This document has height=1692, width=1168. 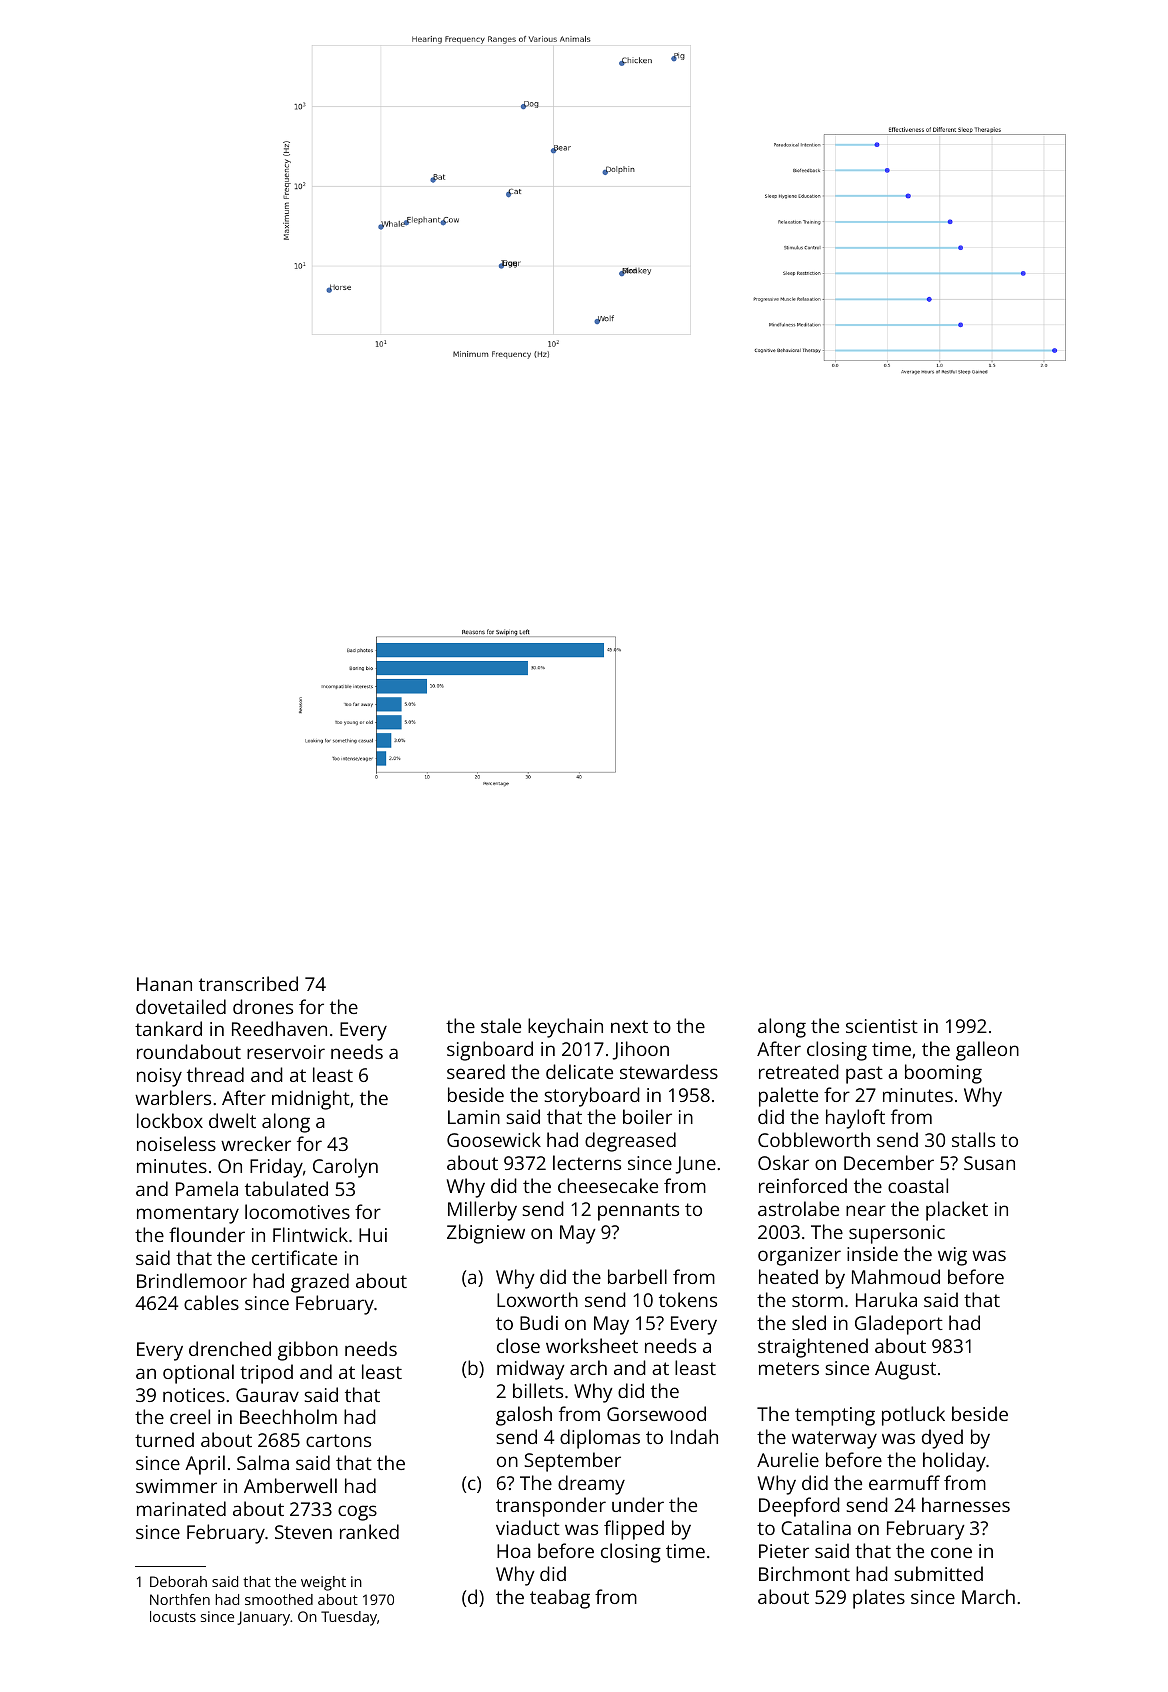 What do you see at coordinates (803, 1185) in the document?
I see `reinforced` at bounding box center [803, 1185].
